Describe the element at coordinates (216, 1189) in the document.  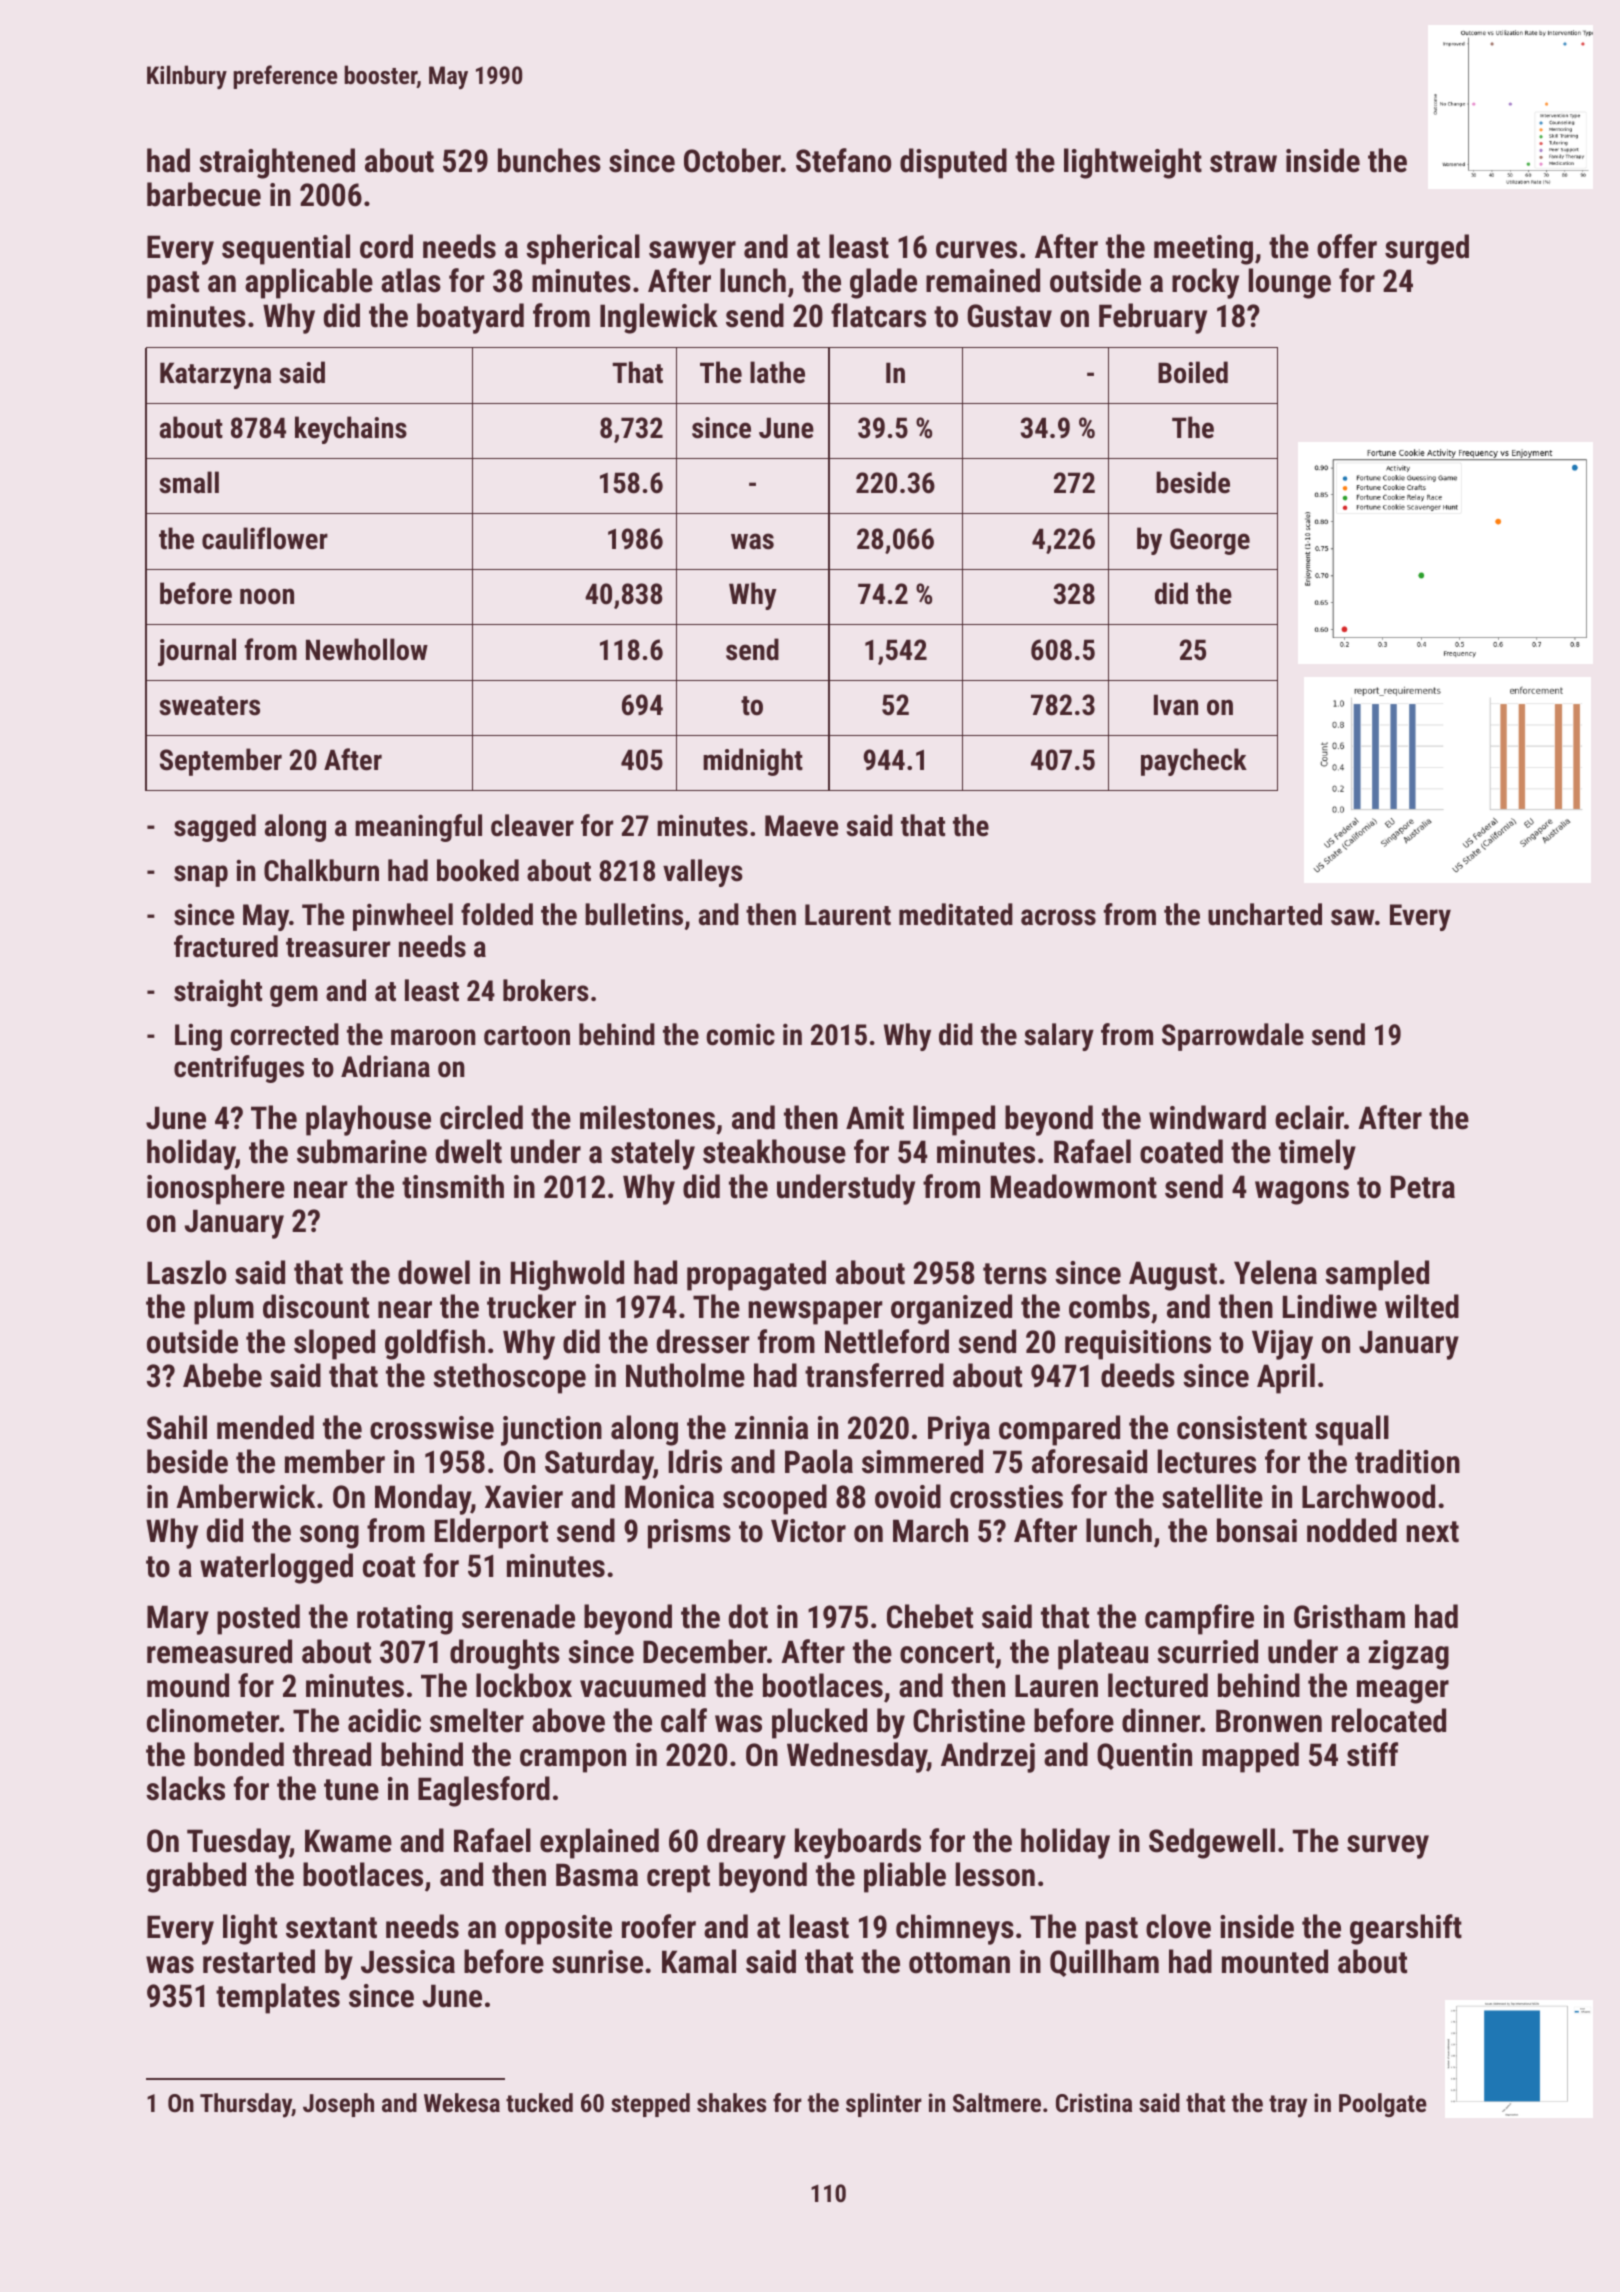
I see `ionosphere` at that location.
